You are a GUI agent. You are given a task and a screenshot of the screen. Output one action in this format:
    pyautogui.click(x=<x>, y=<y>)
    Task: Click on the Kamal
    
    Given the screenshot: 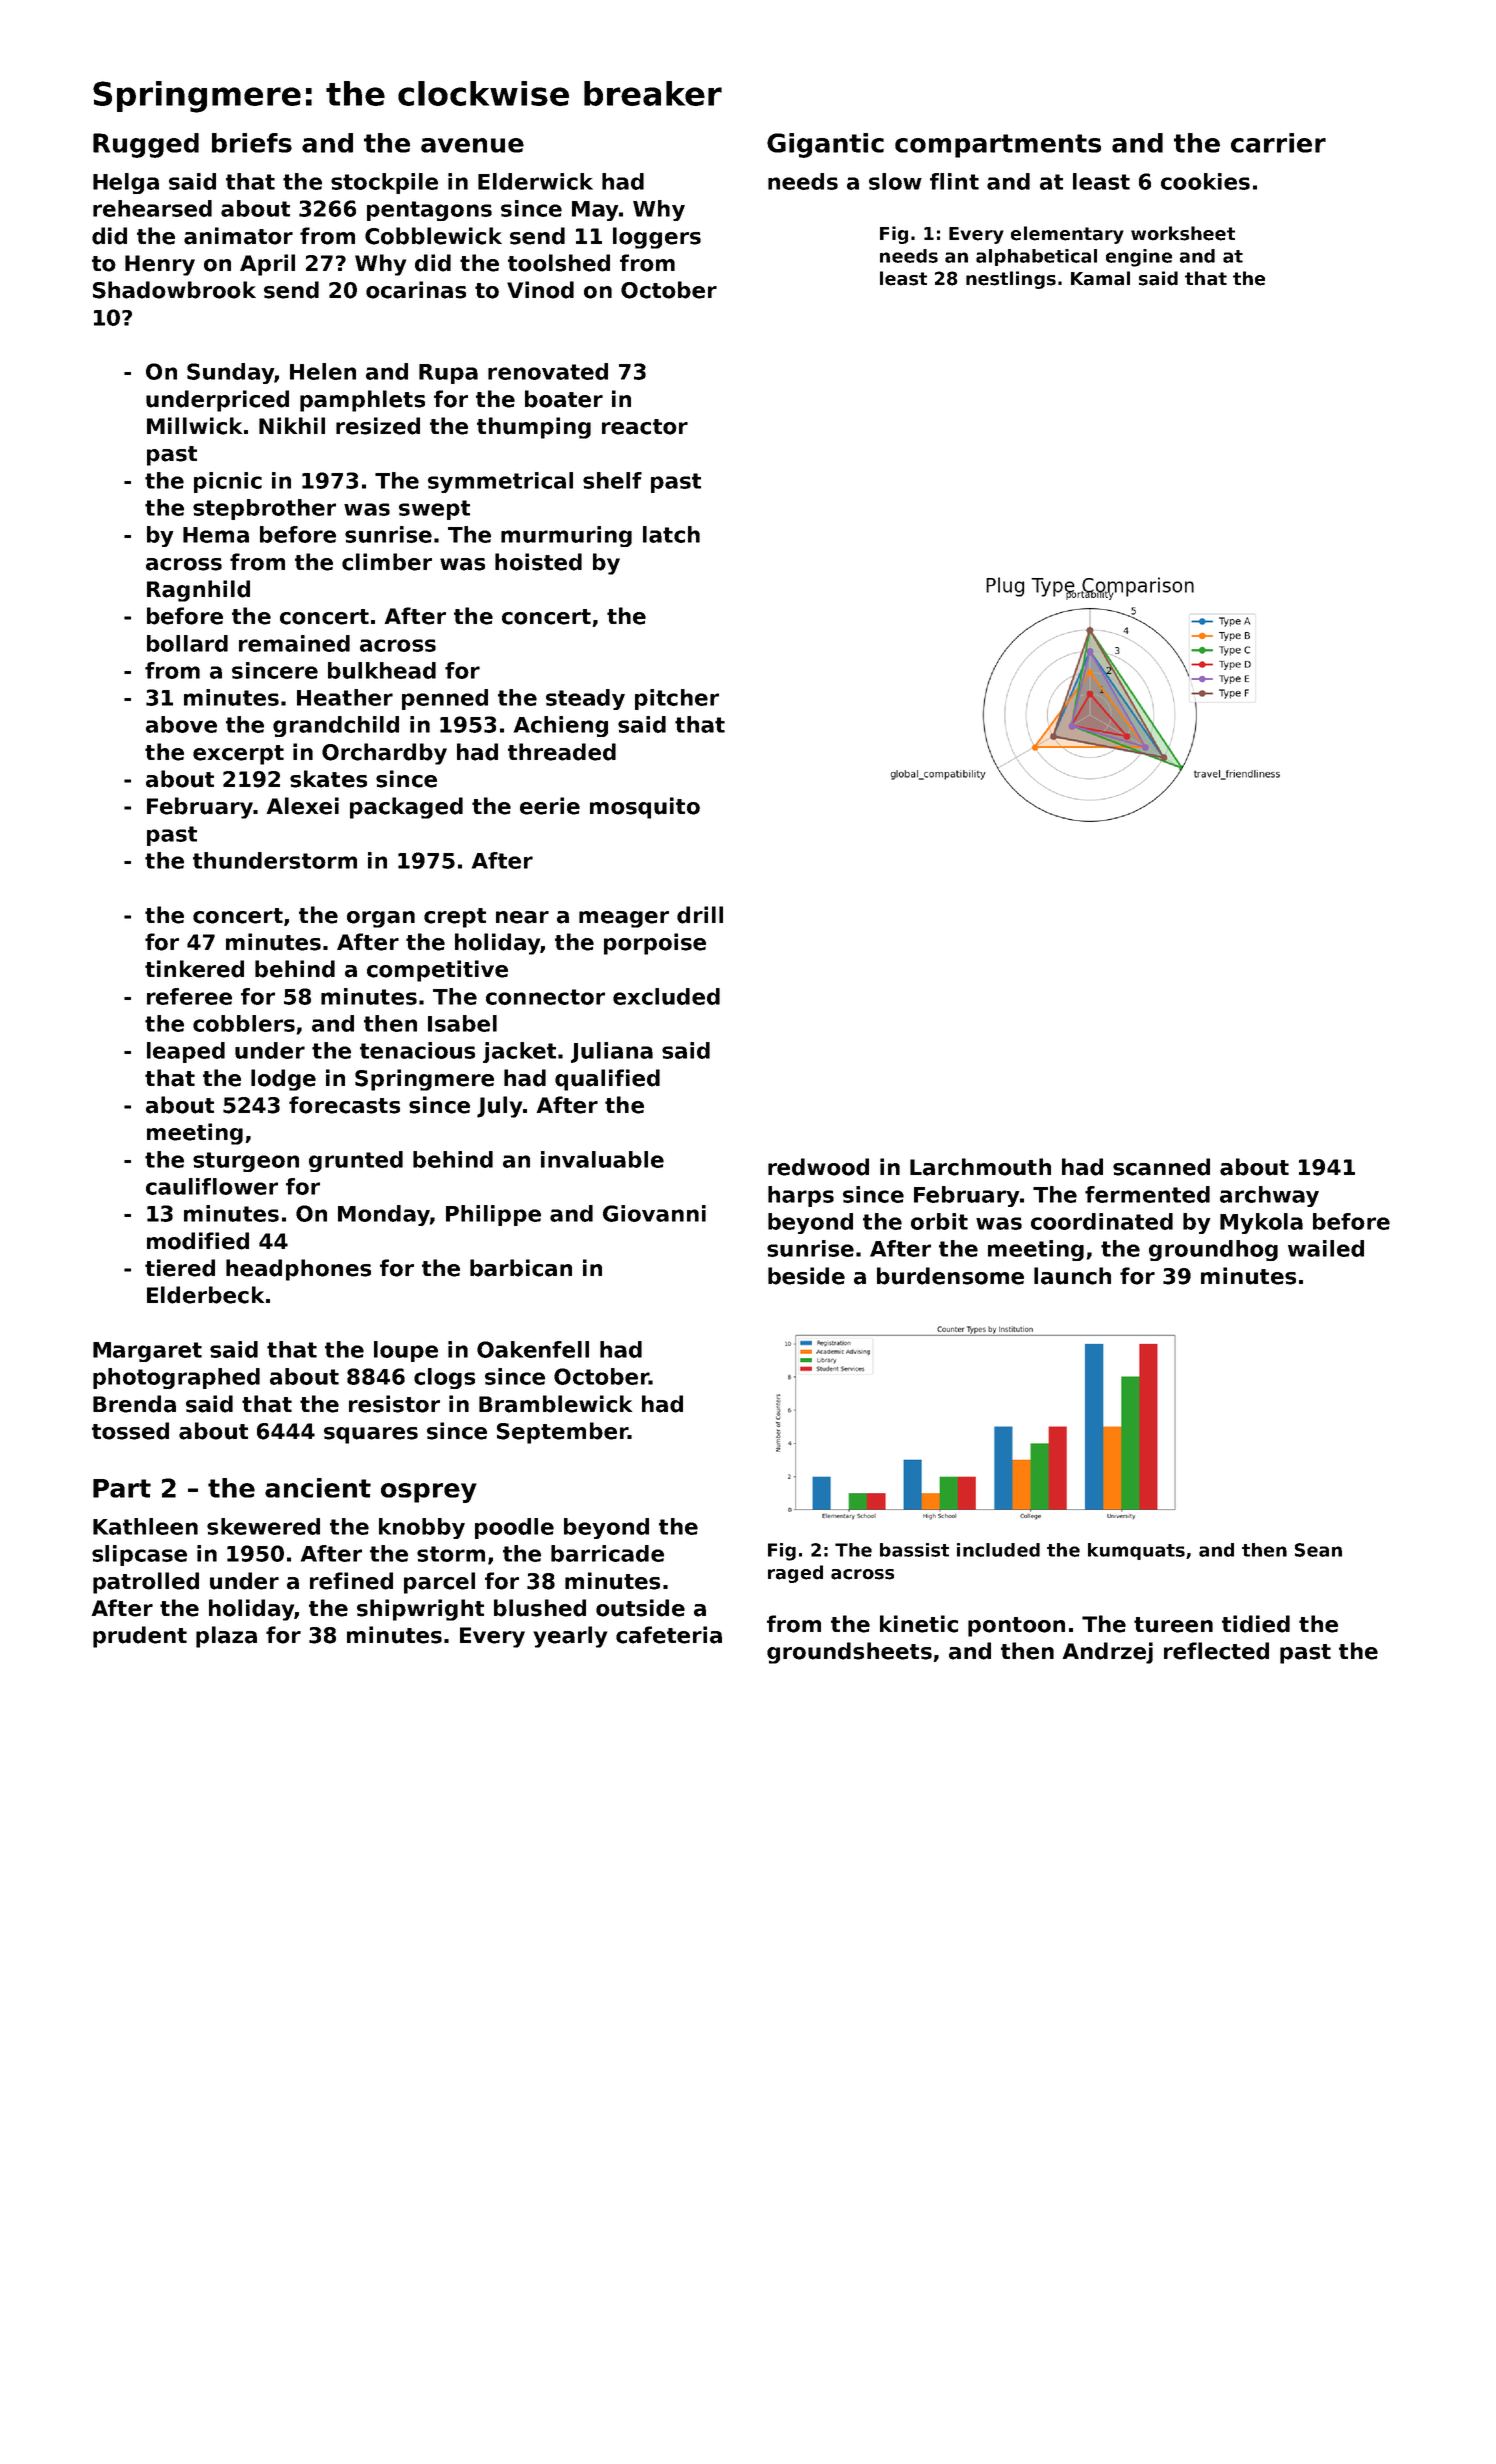 What is the action you would take?
    pyautogui.click(x=1100, y=278)
